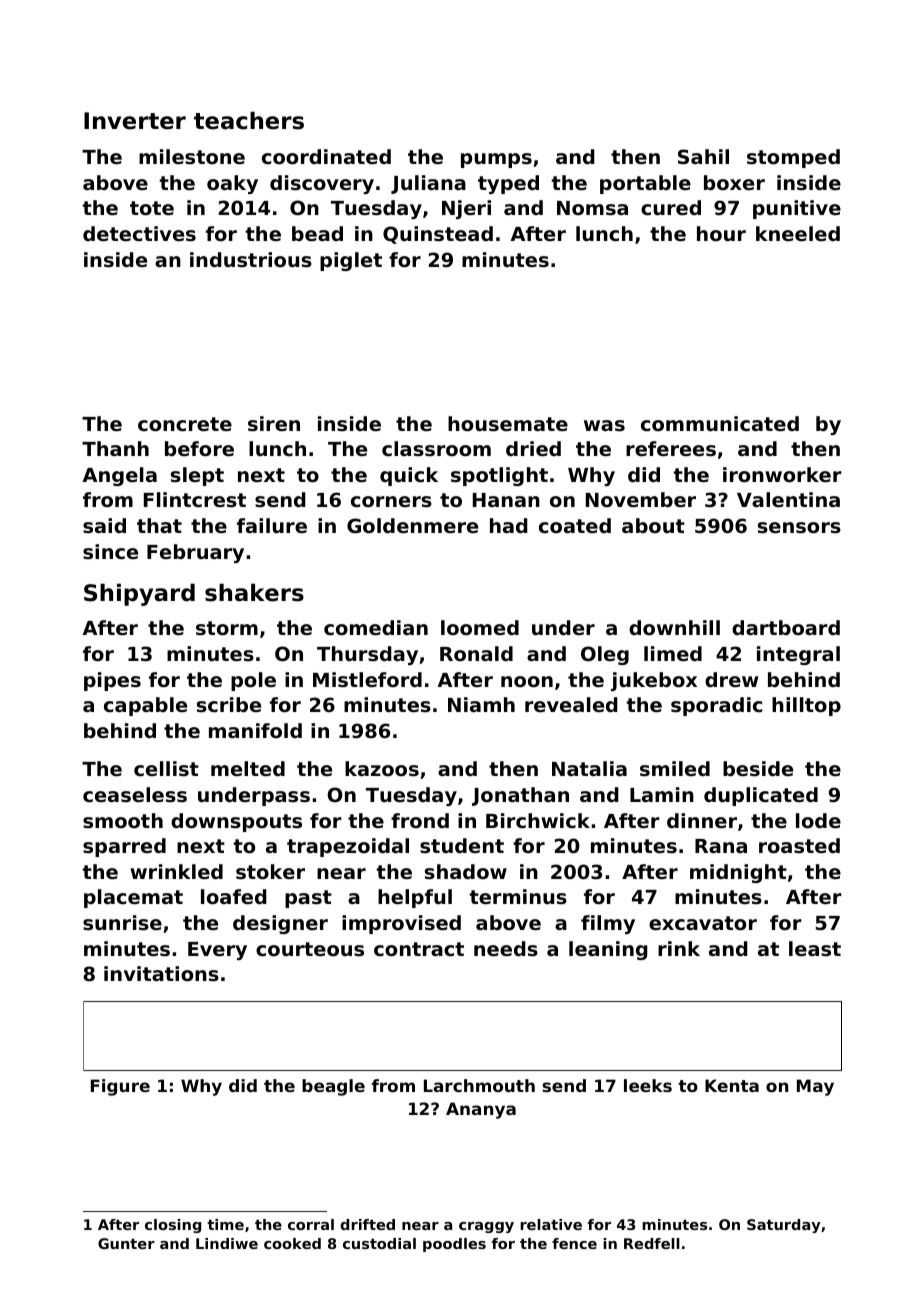 The image size is (924, 1308). I want to click on teachers, so click(249, 120).
